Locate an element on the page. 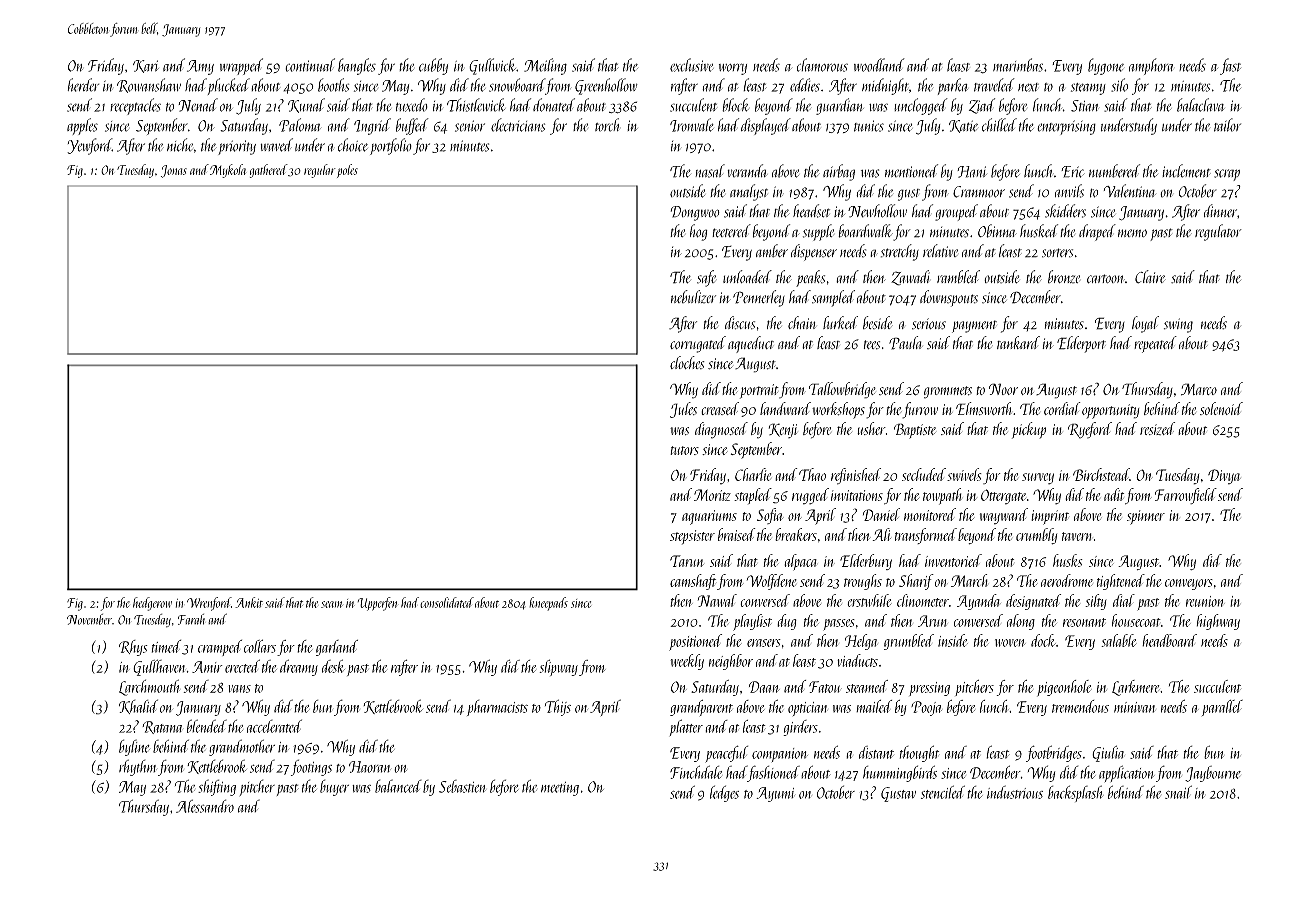 The width and height of the document is (1308, 924). Alessandro is located at coordinates (205, 806).
